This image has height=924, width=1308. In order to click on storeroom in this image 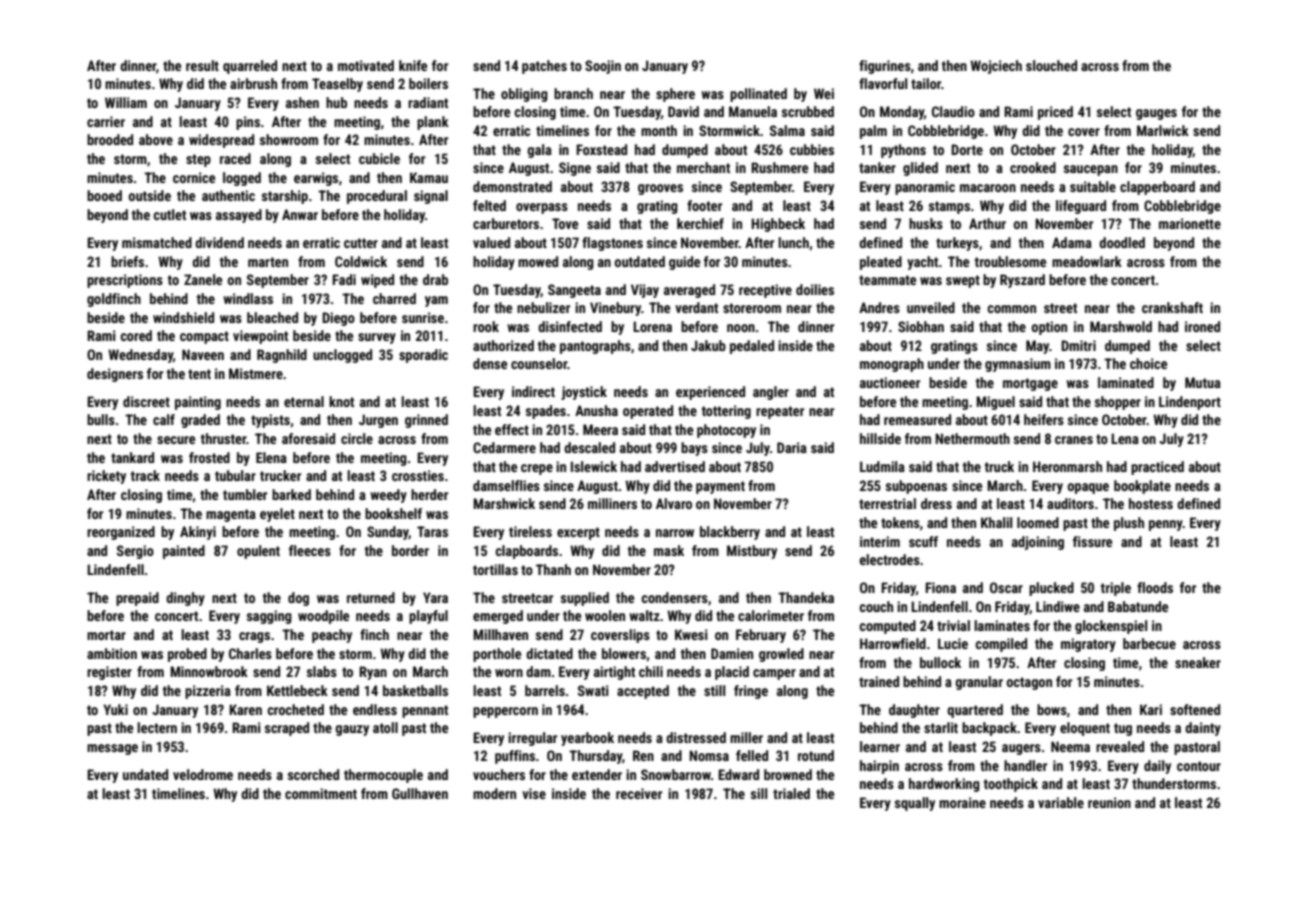, I will do `click(752, 308)`.
